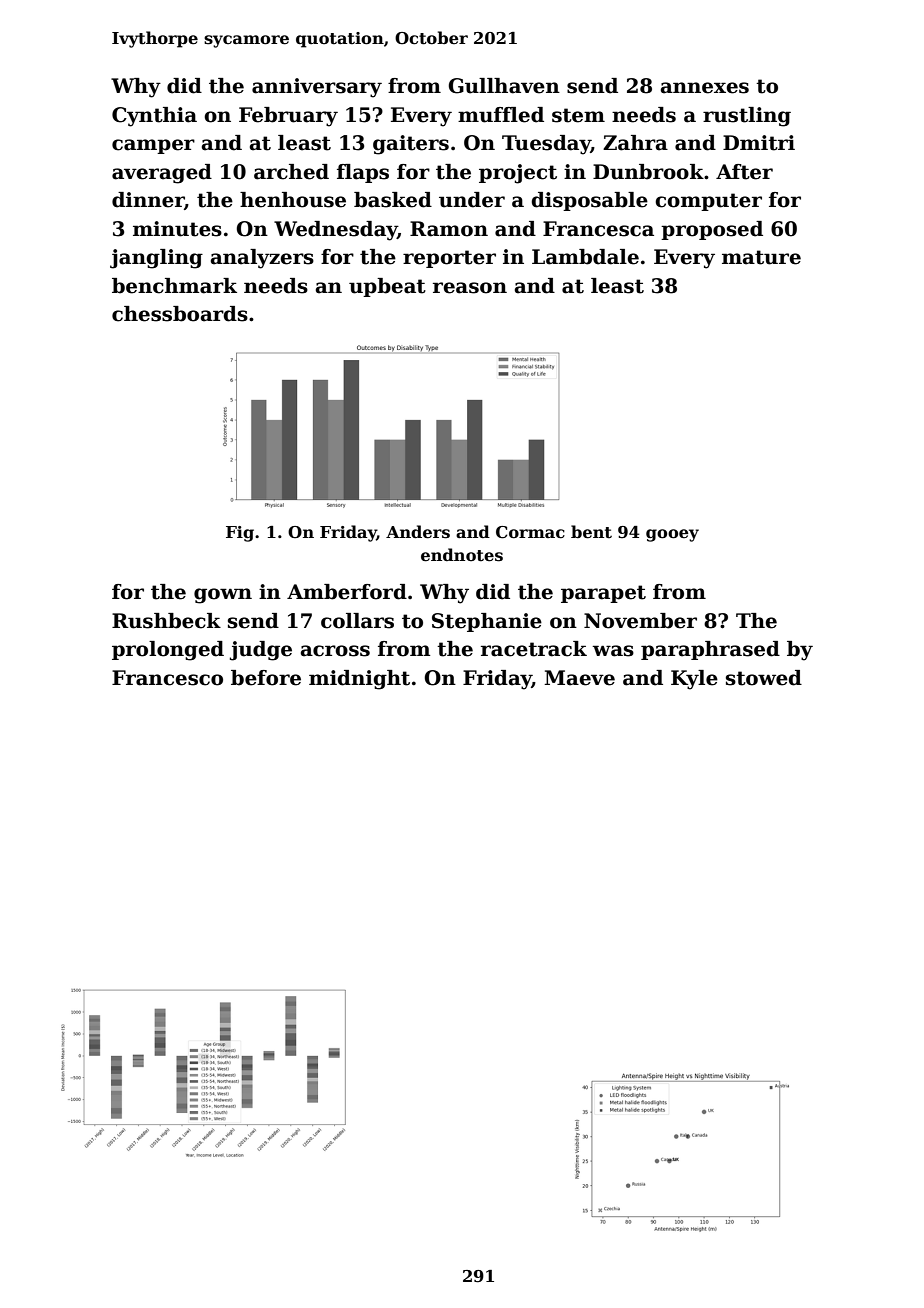 The image size is (924, 1308). Describe the element at coordinates (359, 680) in the screenshot. I see `midnight` at that location.
